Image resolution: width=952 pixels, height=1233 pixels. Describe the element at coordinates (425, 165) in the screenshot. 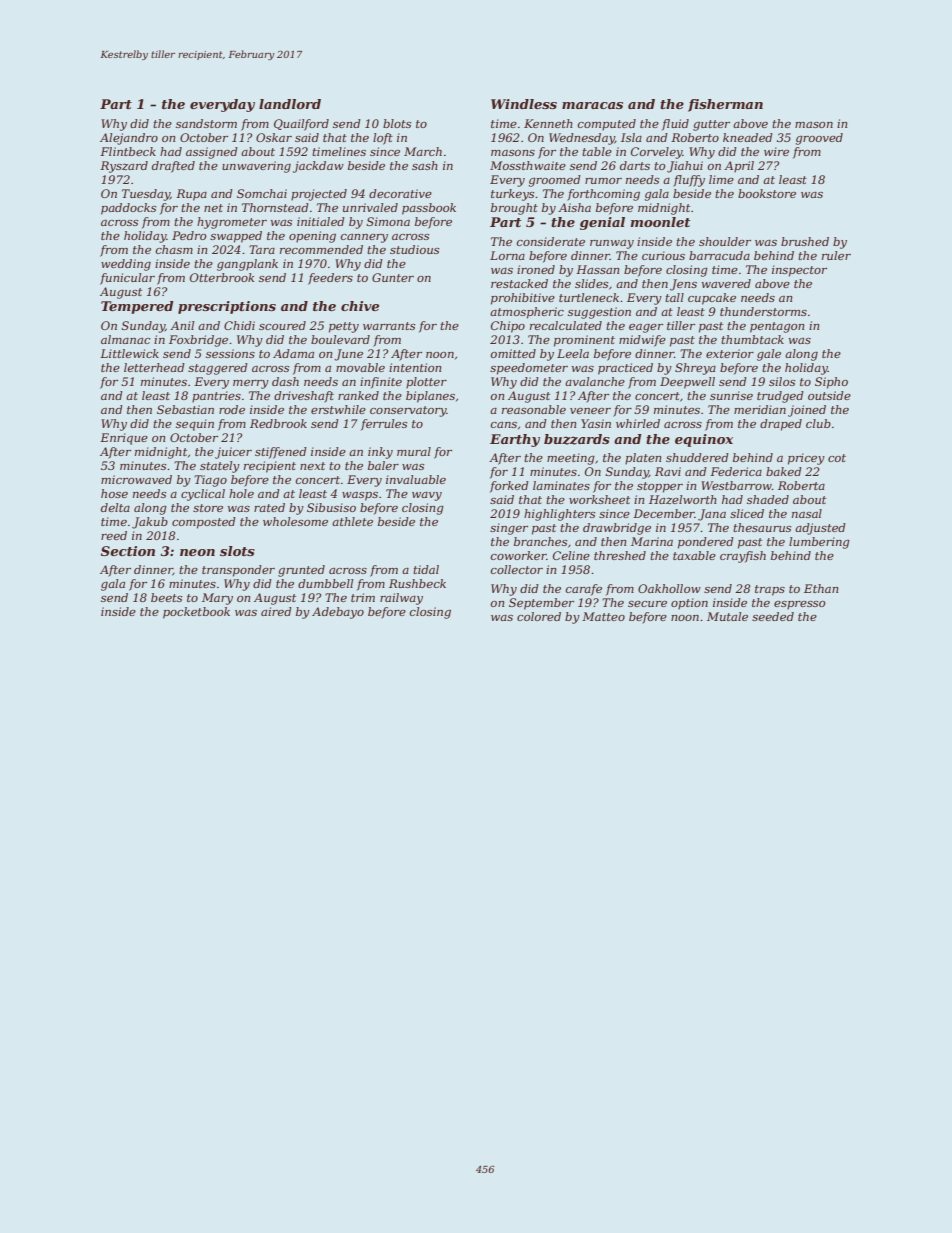

I see `sash` at that location.
